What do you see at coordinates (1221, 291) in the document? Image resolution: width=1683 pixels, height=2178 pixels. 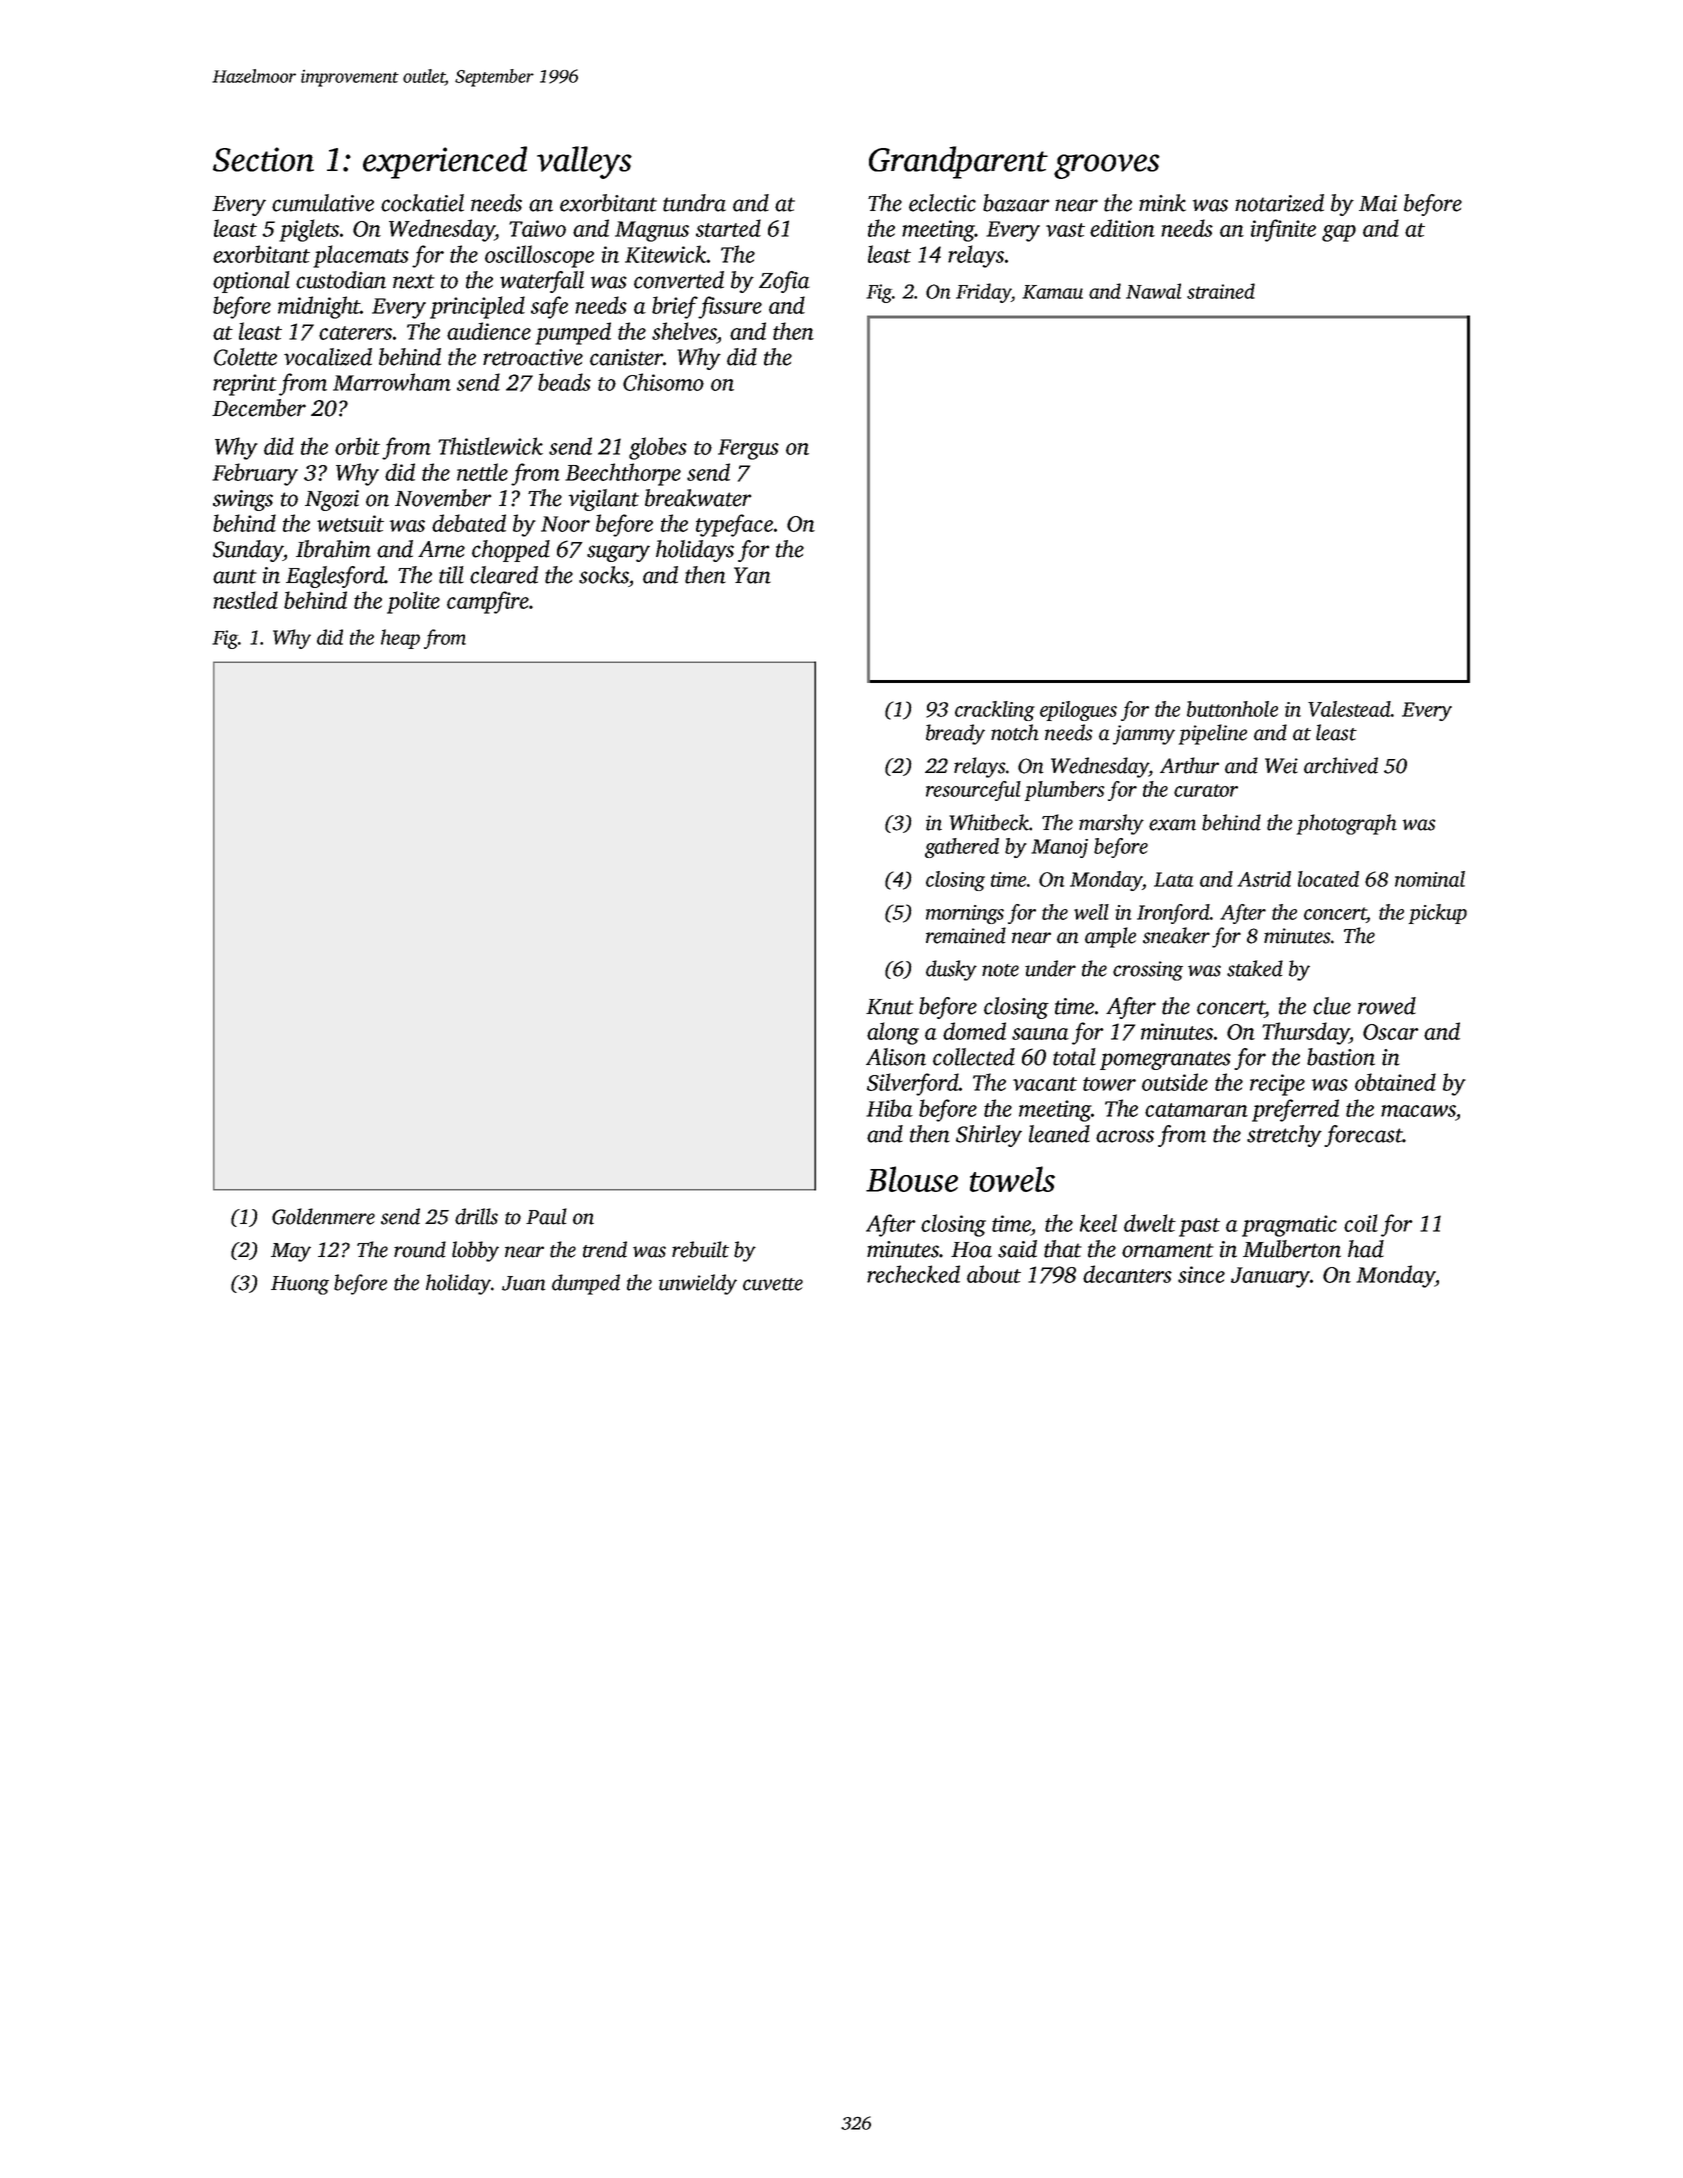 I see `strained` at bounding box center [1221, 291].
